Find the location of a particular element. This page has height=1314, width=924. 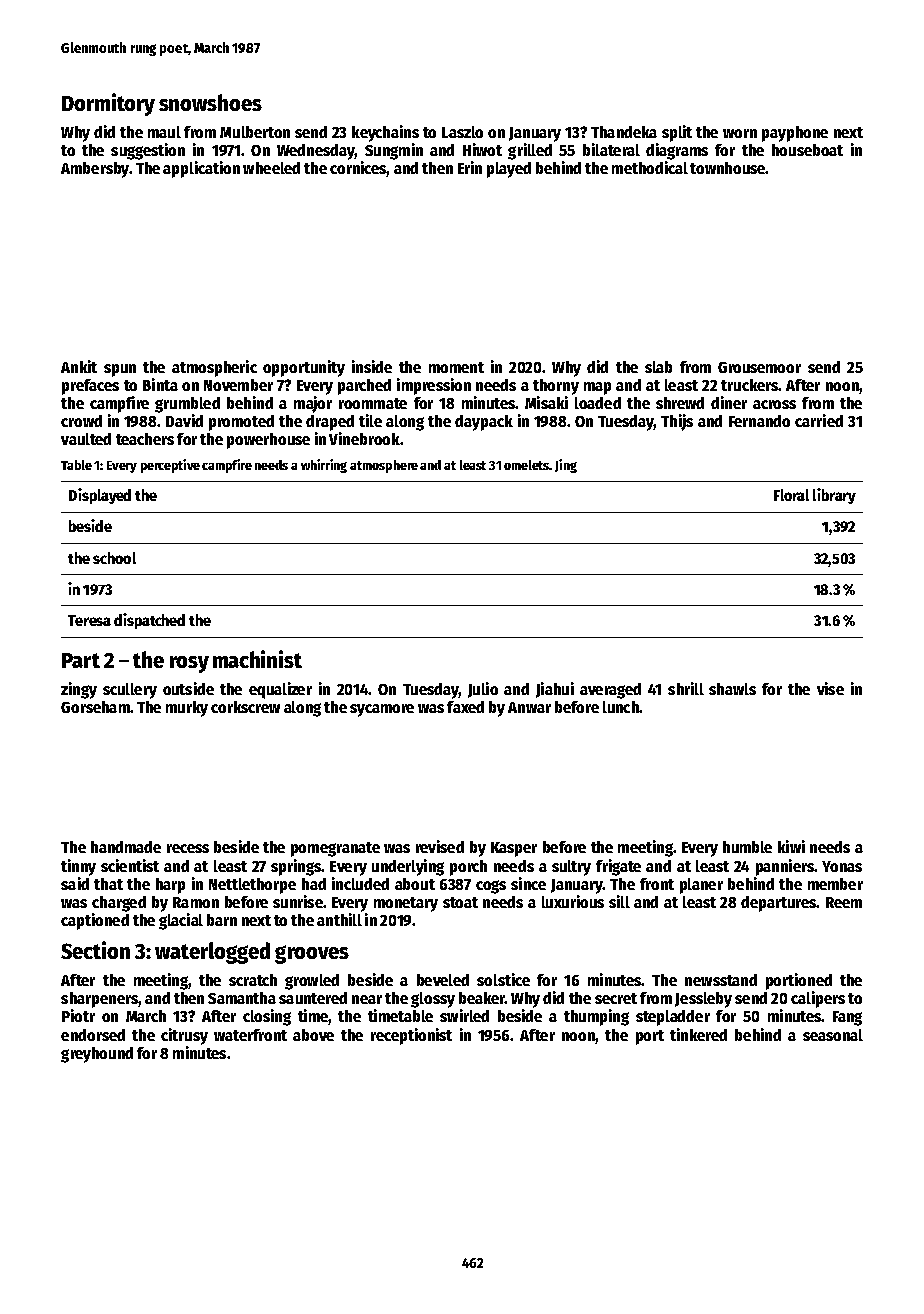

shrill is located at coordinates (686, 688).
